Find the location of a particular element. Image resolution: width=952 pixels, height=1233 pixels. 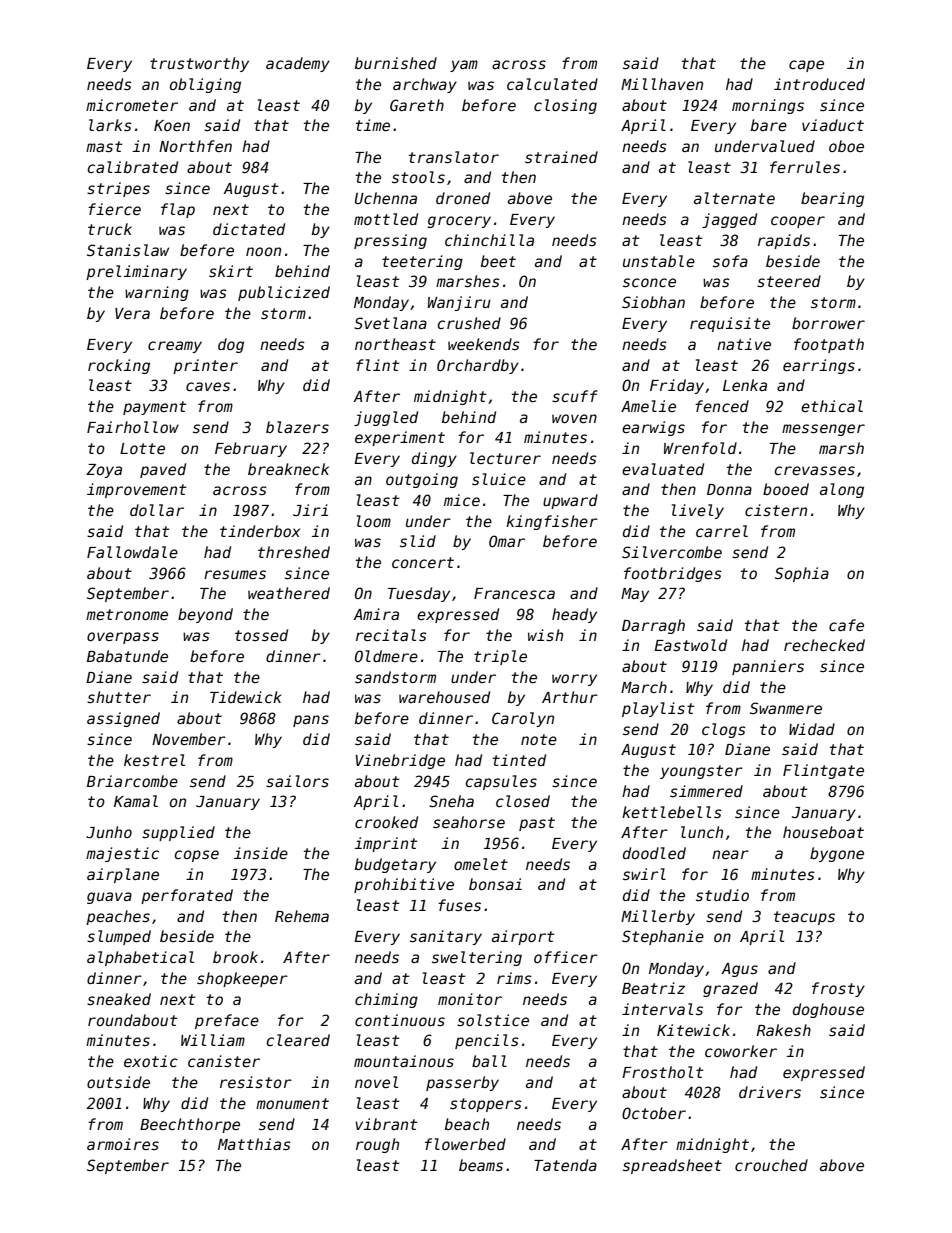

Matthias is located at coordinates (254, 1144).
